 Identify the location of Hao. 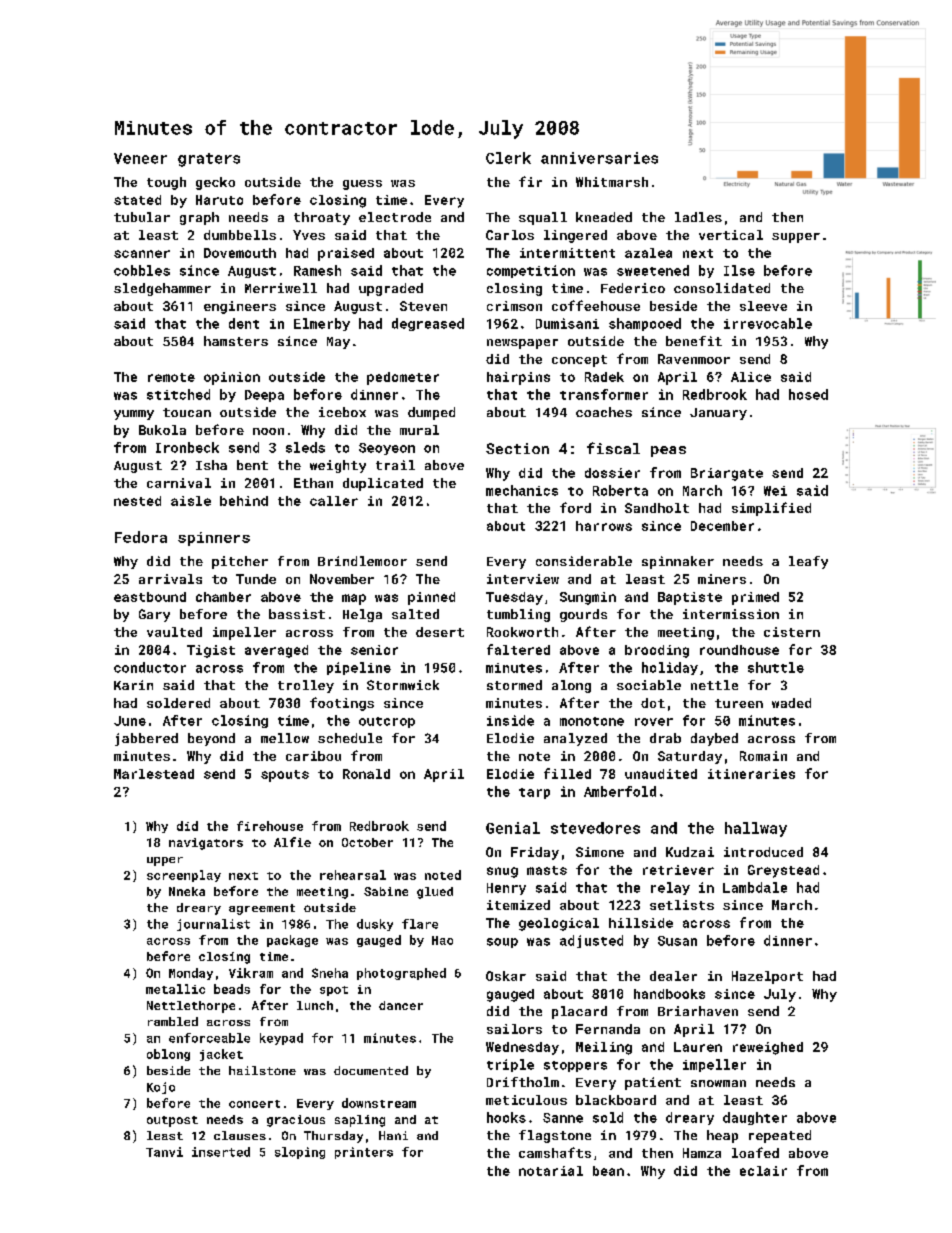
(442, 940).
